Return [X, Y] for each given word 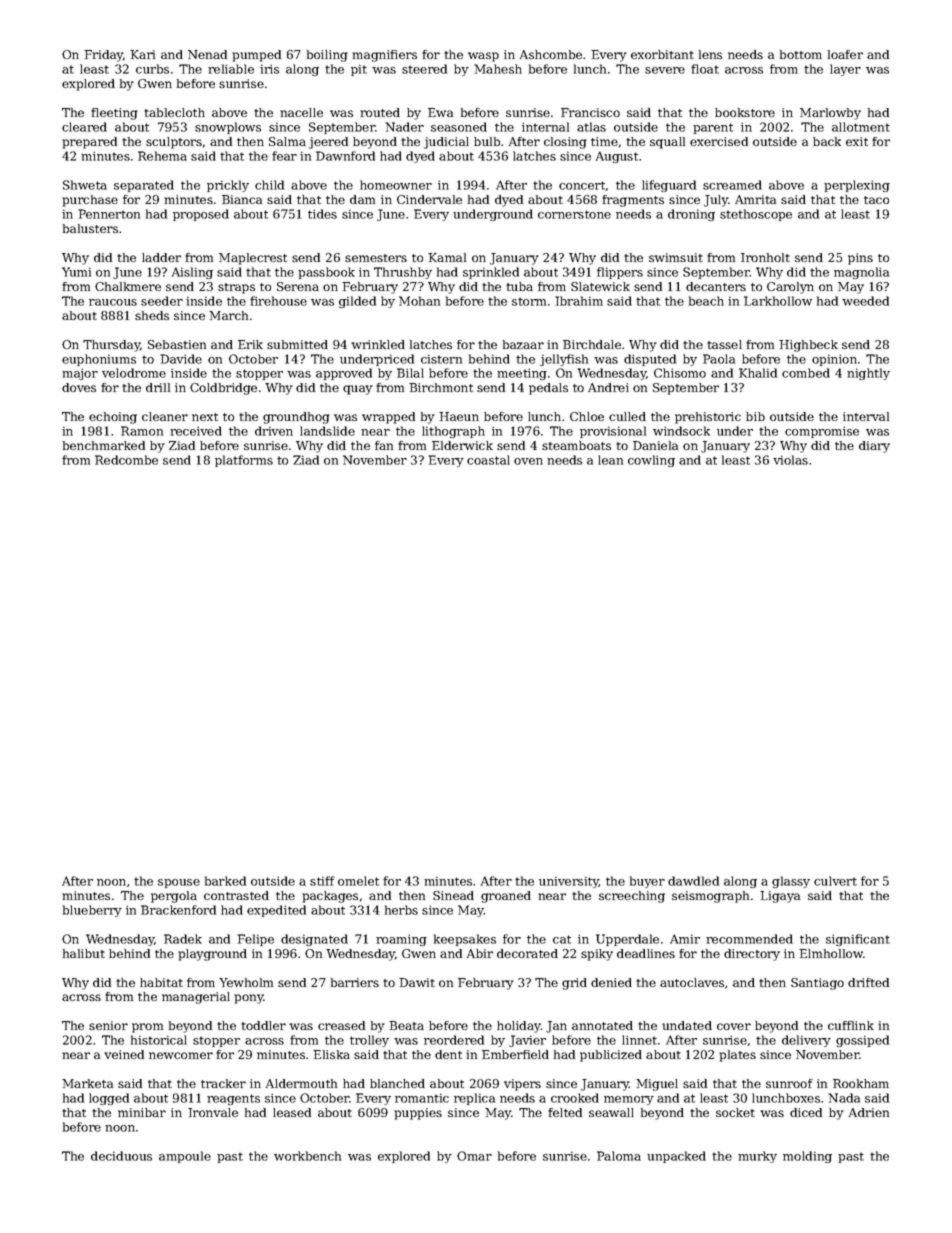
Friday [103, 56]
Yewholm [246, 982]
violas [790, 460]
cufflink [851, 1025]
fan [384, 445]
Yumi [76, 272]
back [827, 141]
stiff [322, 881]
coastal [488, 460]
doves [79, 387]
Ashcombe [550, 54]
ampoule [185, 1157]
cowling [651, 461]
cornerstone [574, 214]
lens [710, 54]
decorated [527, 953]
